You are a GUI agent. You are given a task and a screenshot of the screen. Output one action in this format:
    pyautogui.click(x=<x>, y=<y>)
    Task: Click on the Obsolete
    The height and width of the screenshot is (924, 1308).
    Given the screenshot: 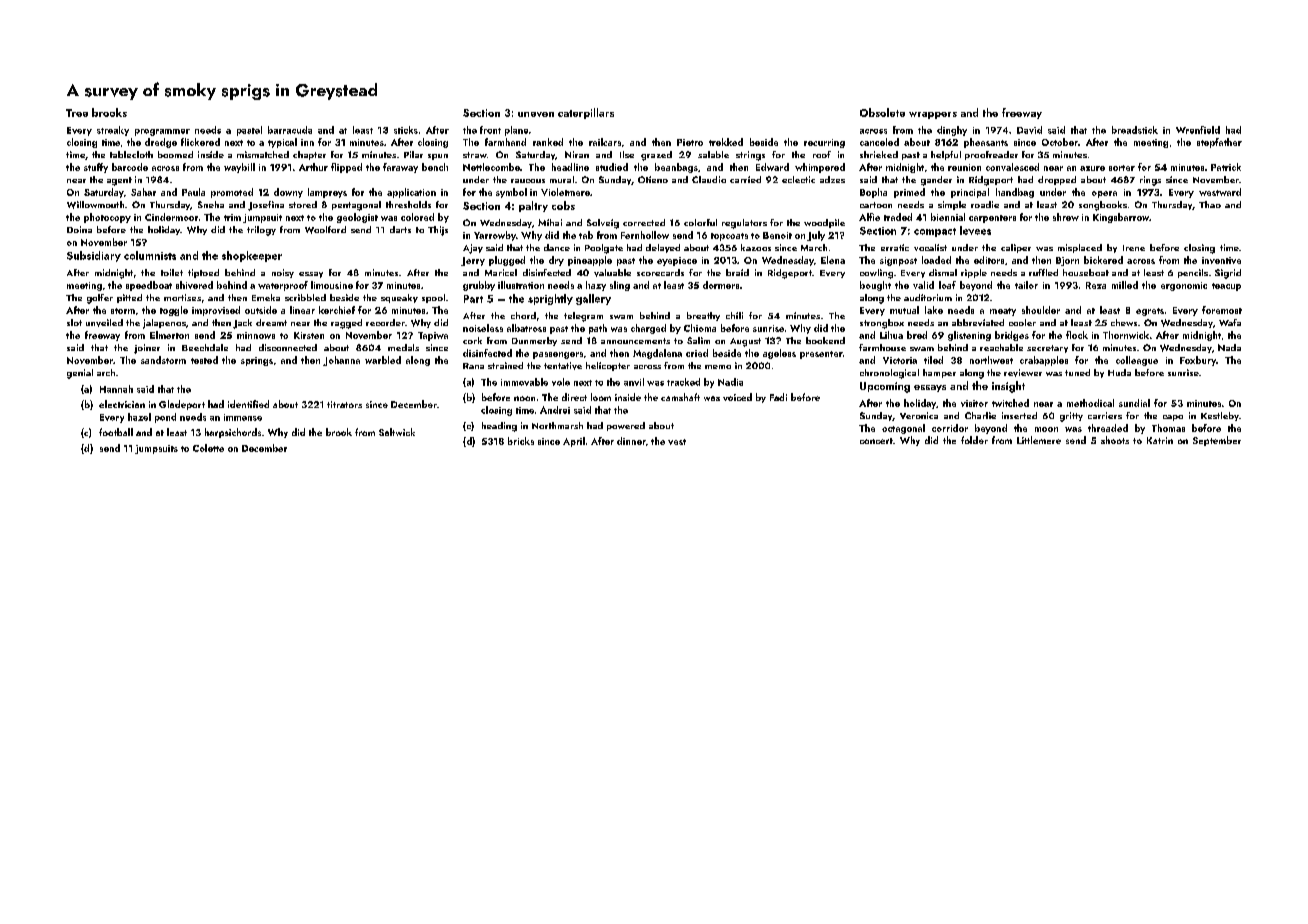 What is the action you would take?
    pyautogui.click(x=882, y=112)
